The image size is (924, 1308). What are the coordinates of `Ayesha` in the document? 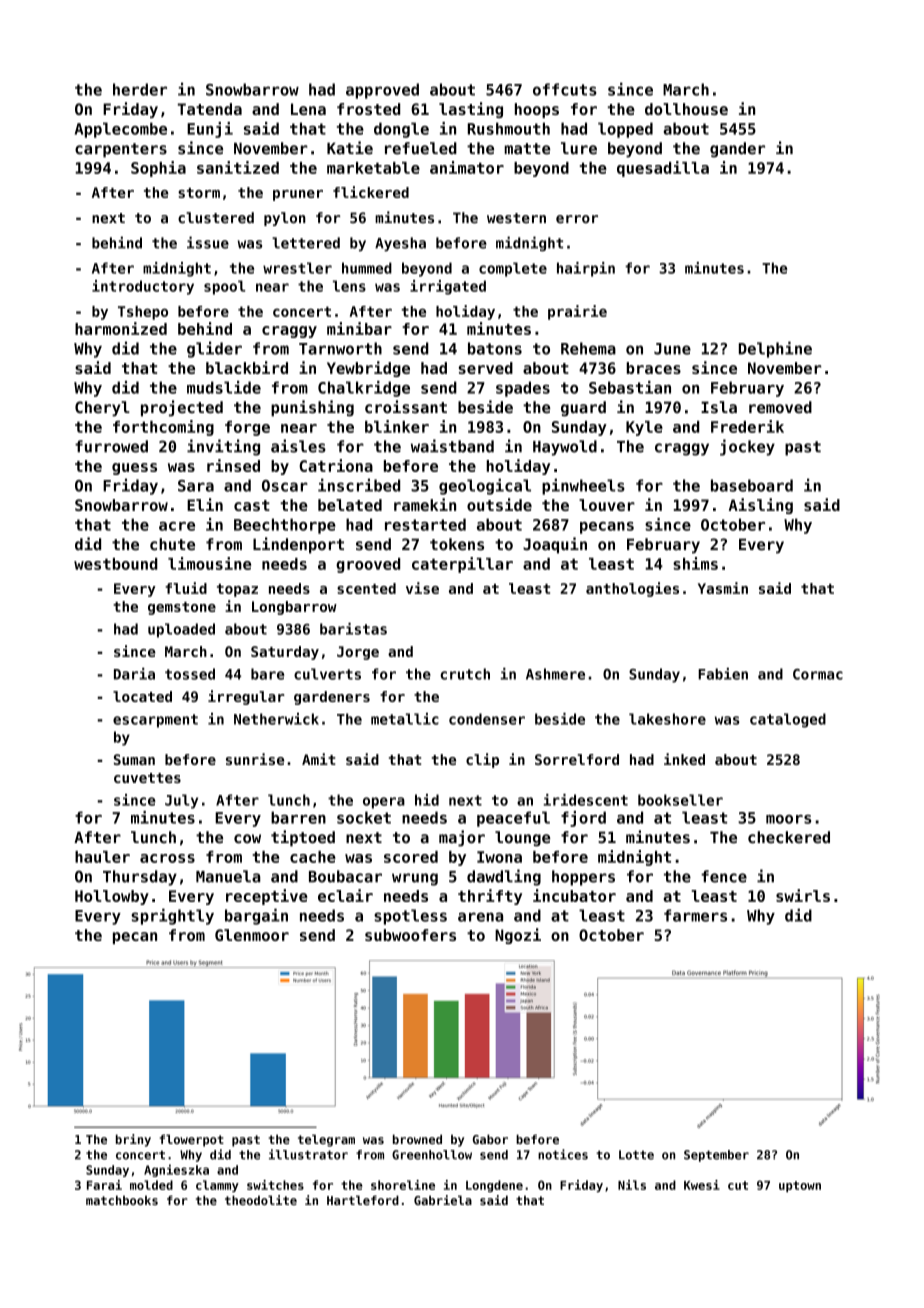 It's located at (400, 244).
